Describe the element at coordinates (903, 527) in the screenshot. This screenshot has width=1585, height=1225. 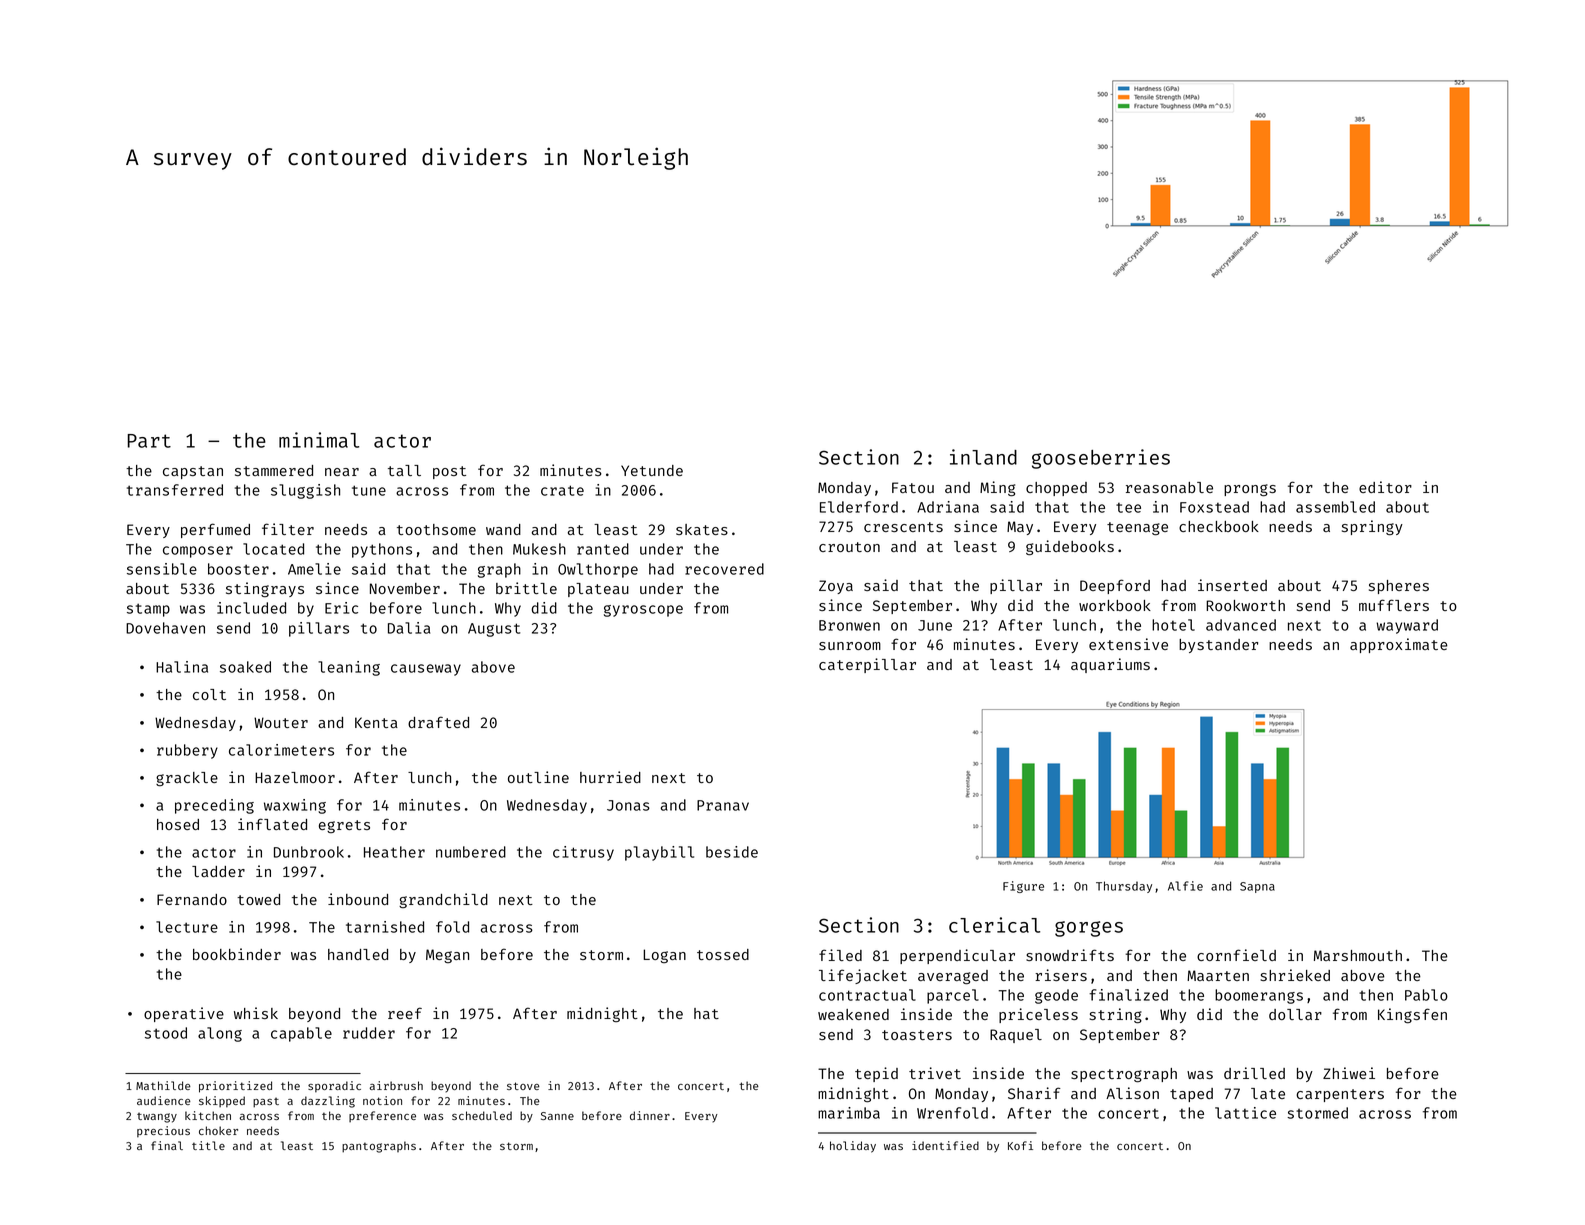
I see `crescents` at that location.
